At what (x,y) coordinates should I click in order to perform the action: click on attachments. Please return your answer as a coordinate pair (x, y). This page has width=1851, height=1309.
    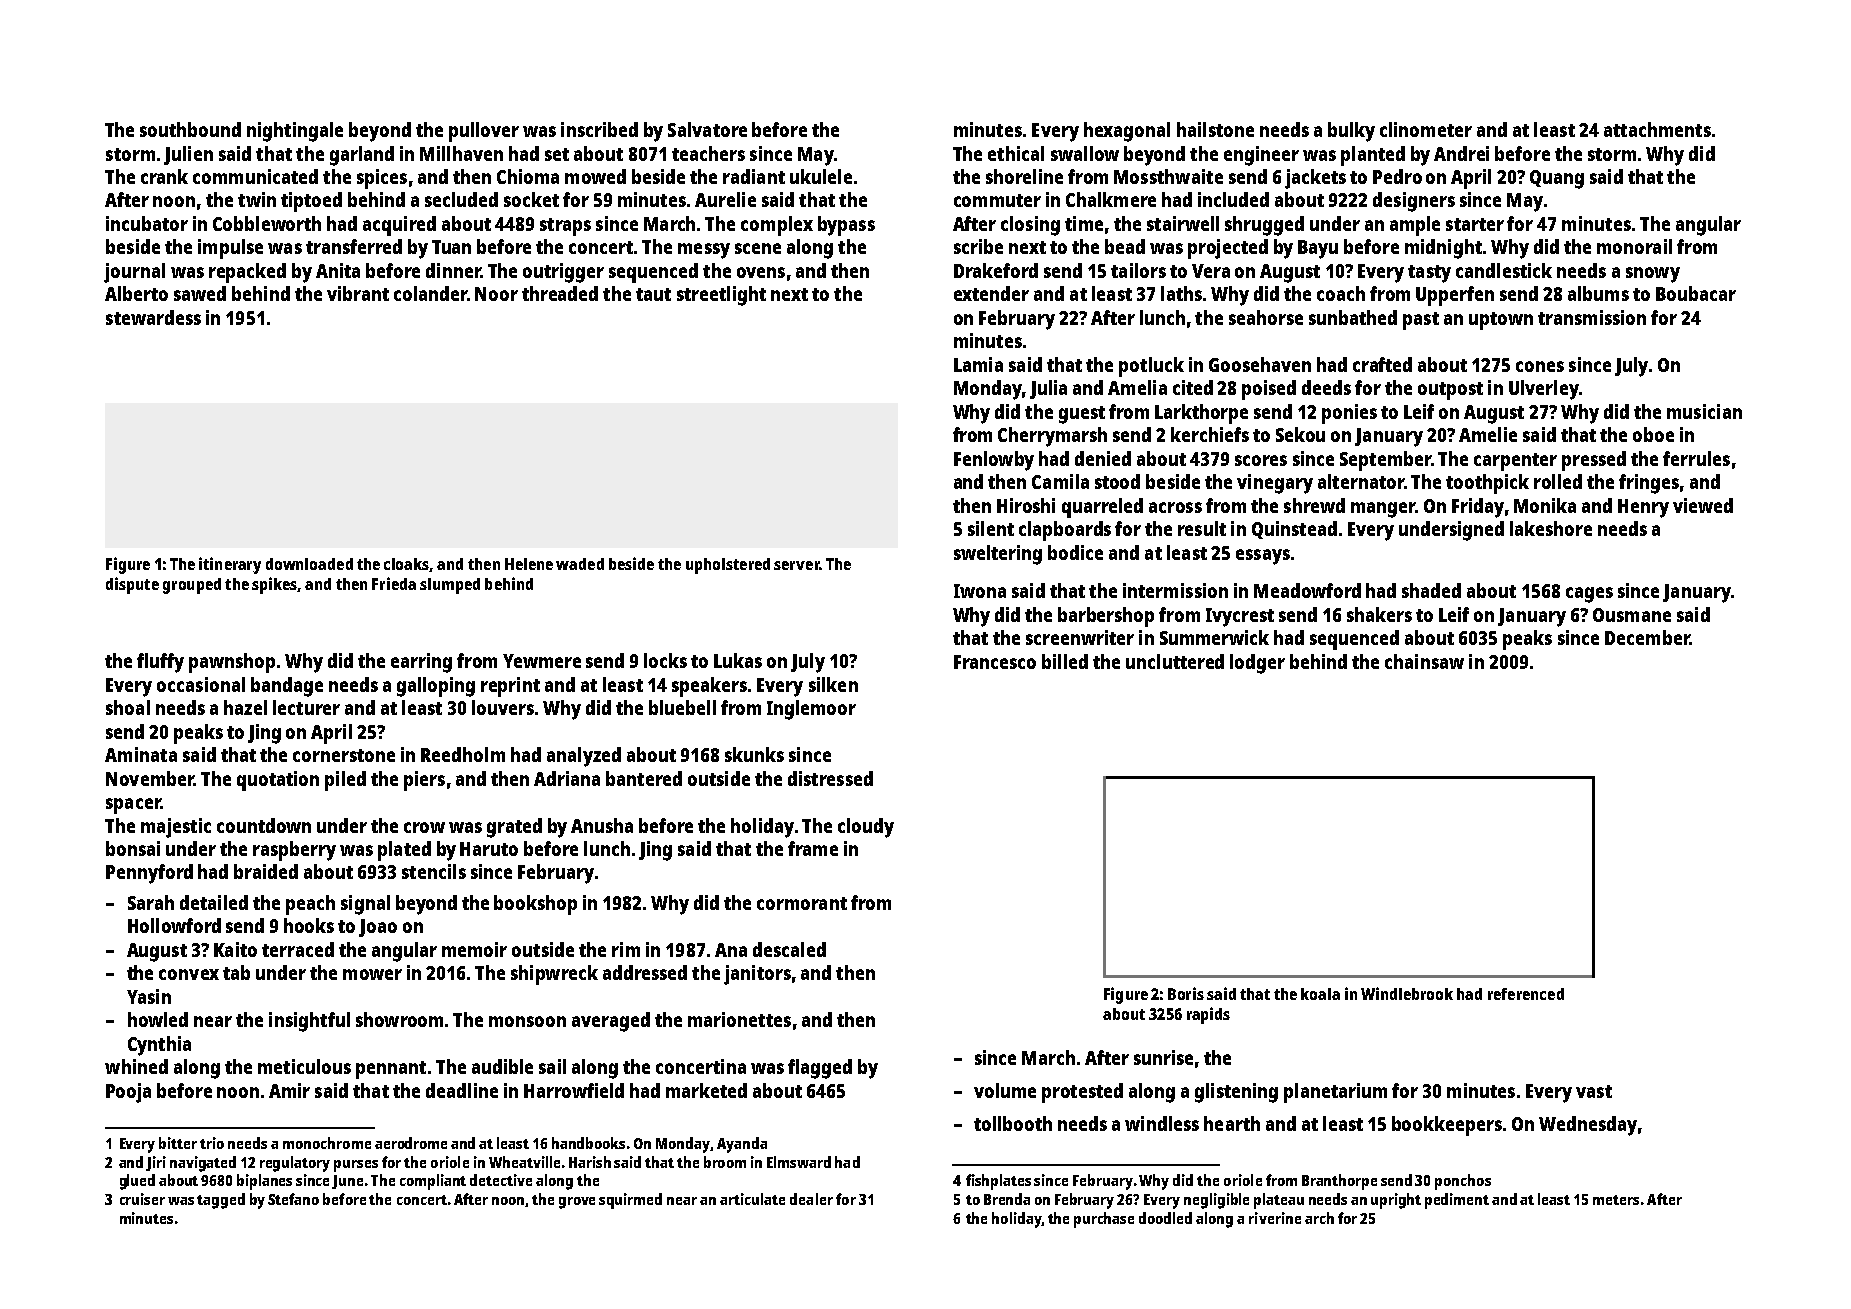
    Looking at the image, I should click on (1657, 129).
